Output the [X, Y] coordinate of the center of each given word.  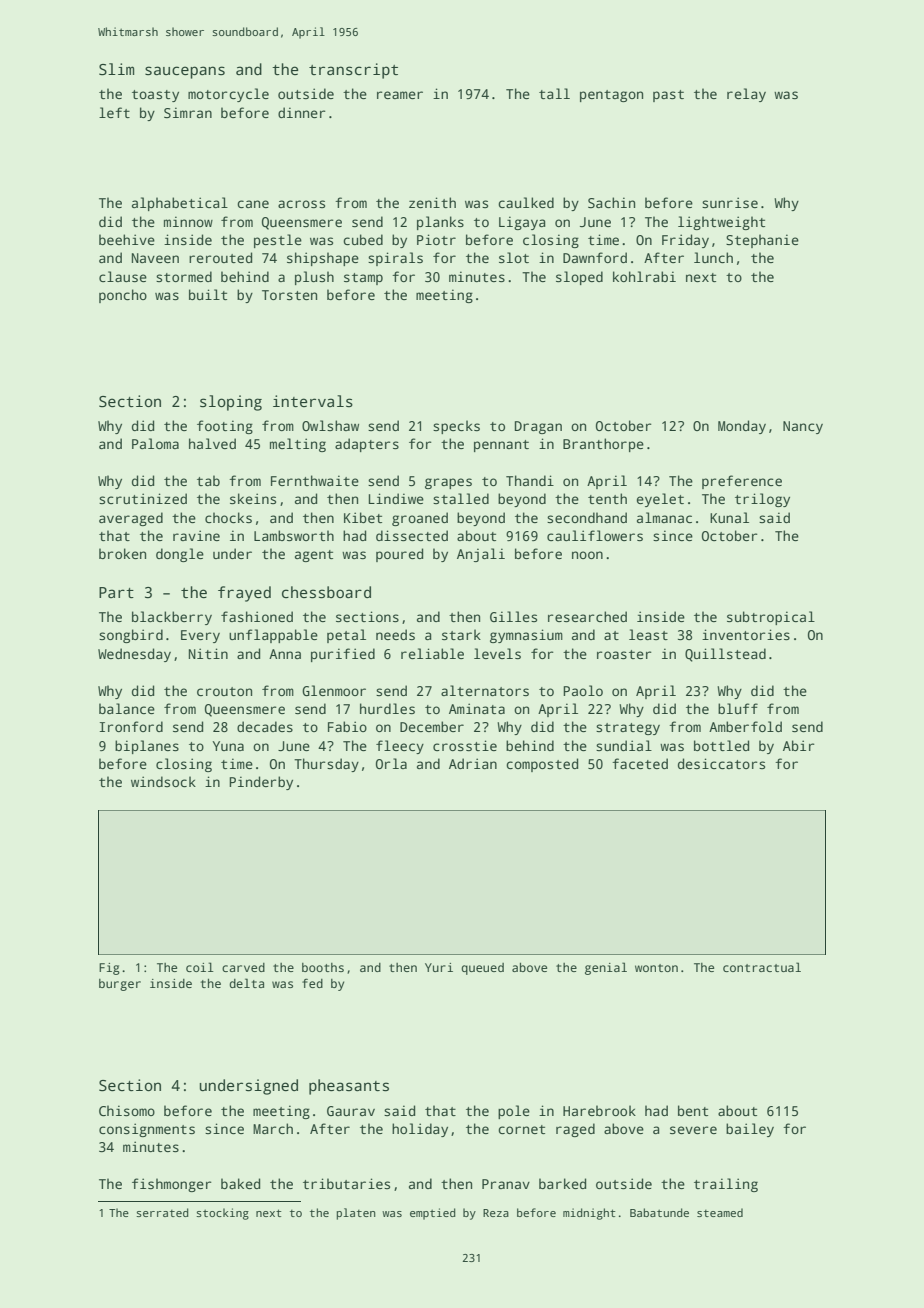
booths [323, 967]
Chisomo [127, 1110]
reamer [400, 95]
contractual [762, 967]
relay [746, 95]
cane [253, 204]
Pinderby [261, 783]
